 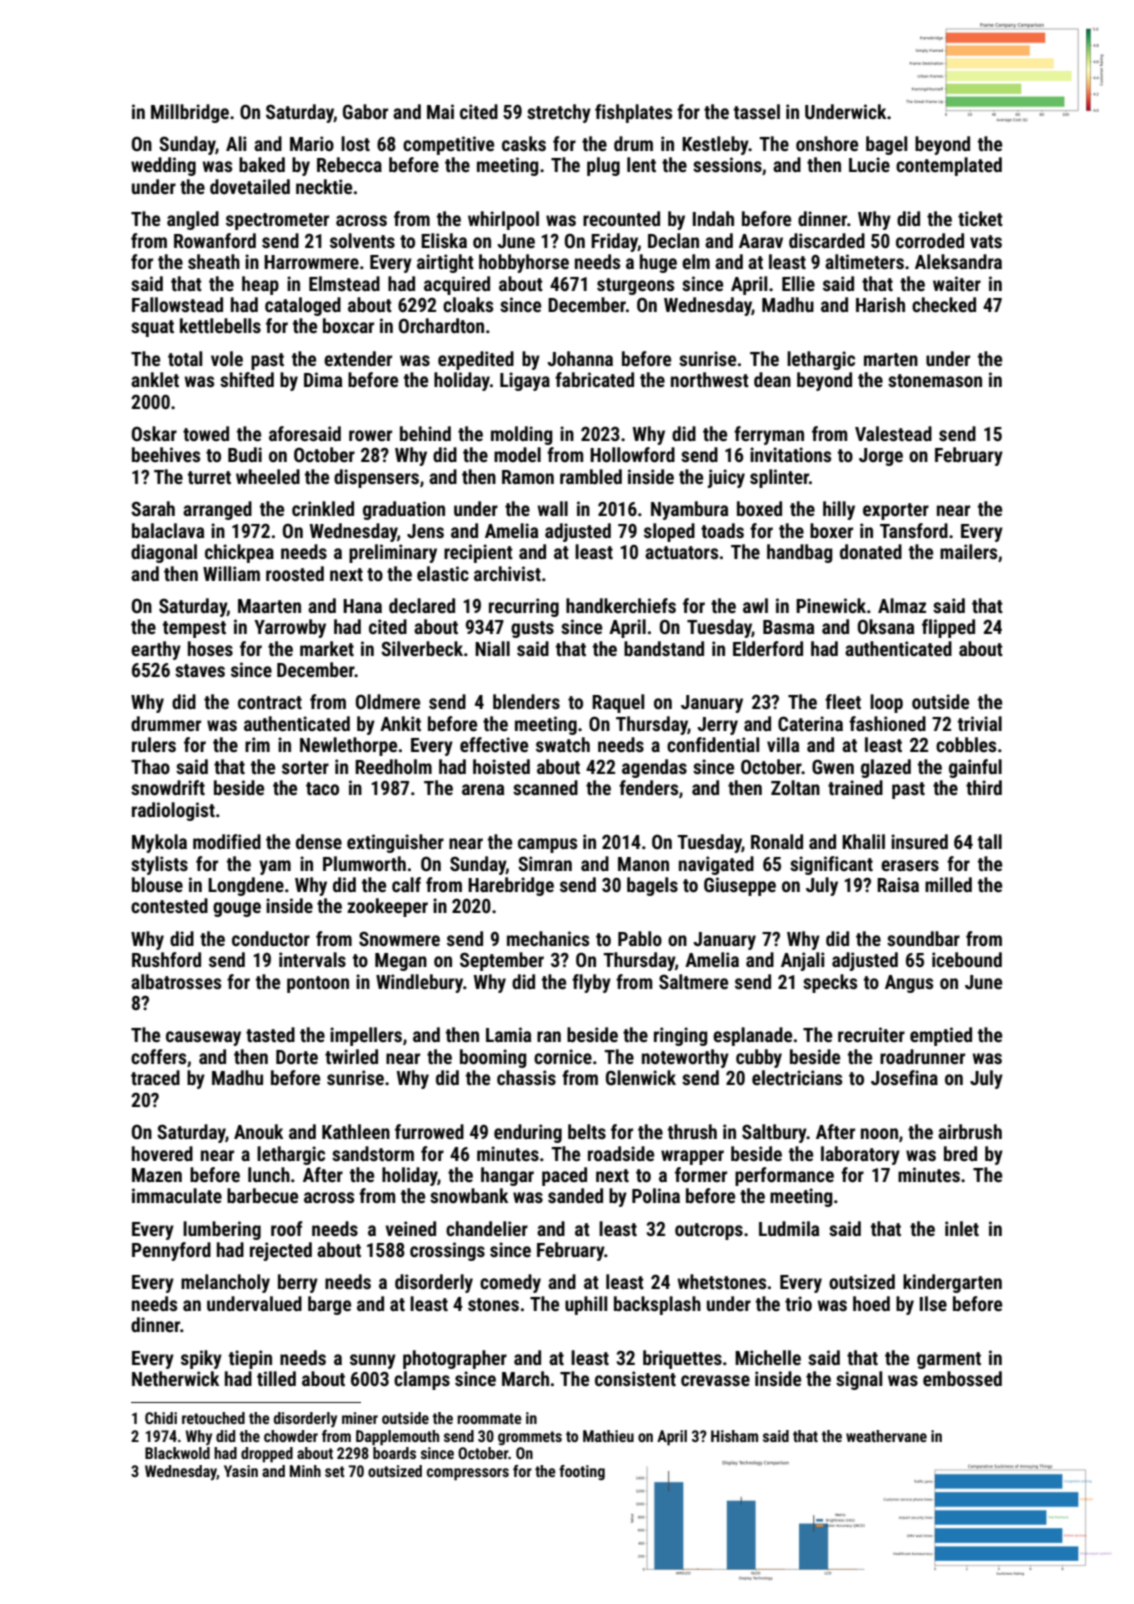 What do you see at coordinates (489, 1418) in the screenshot?
I see `roommate` at bounding box center [489, 1418].
